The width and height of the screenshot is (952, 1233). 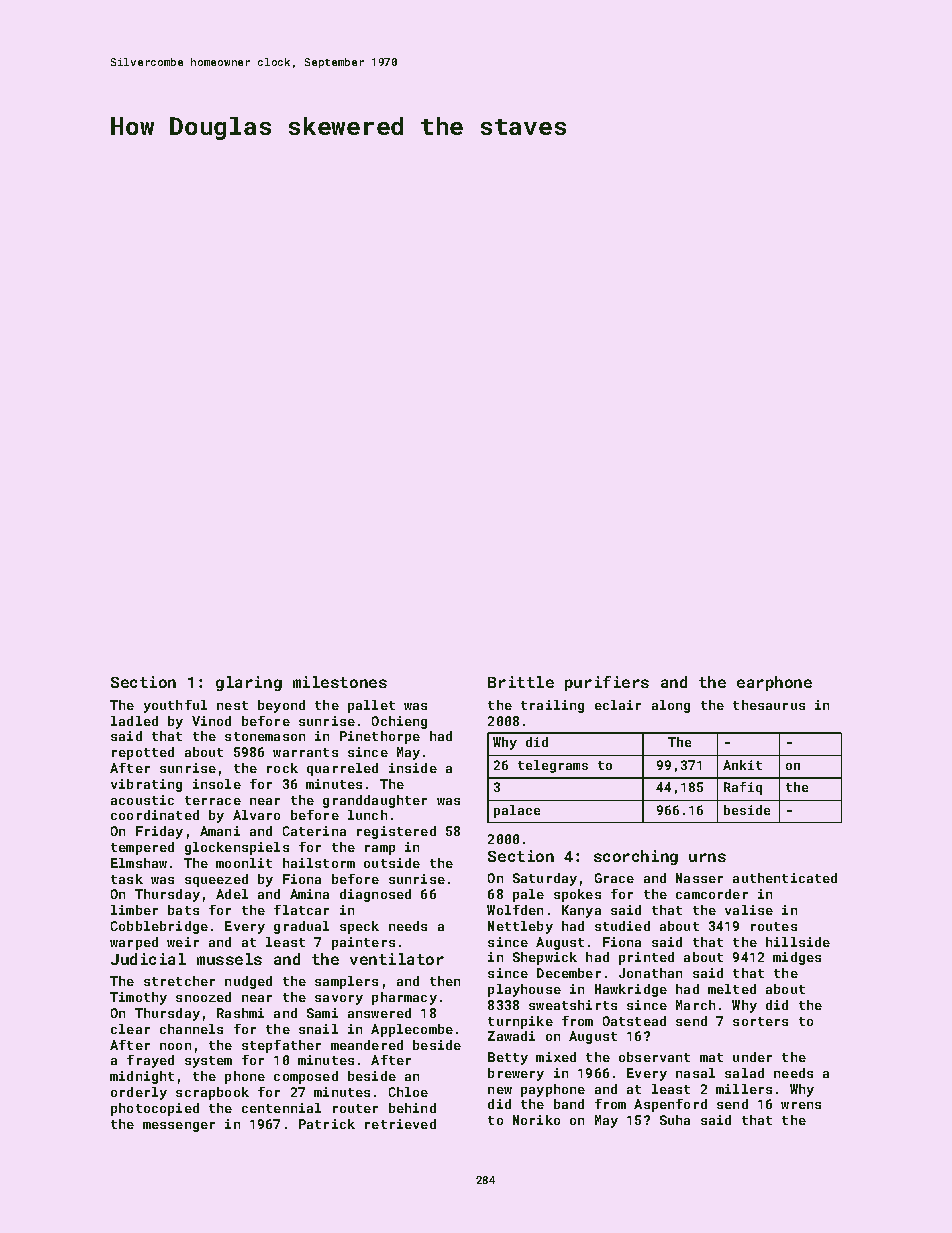 I want to click on ladled, so click(x=134, y=721).
